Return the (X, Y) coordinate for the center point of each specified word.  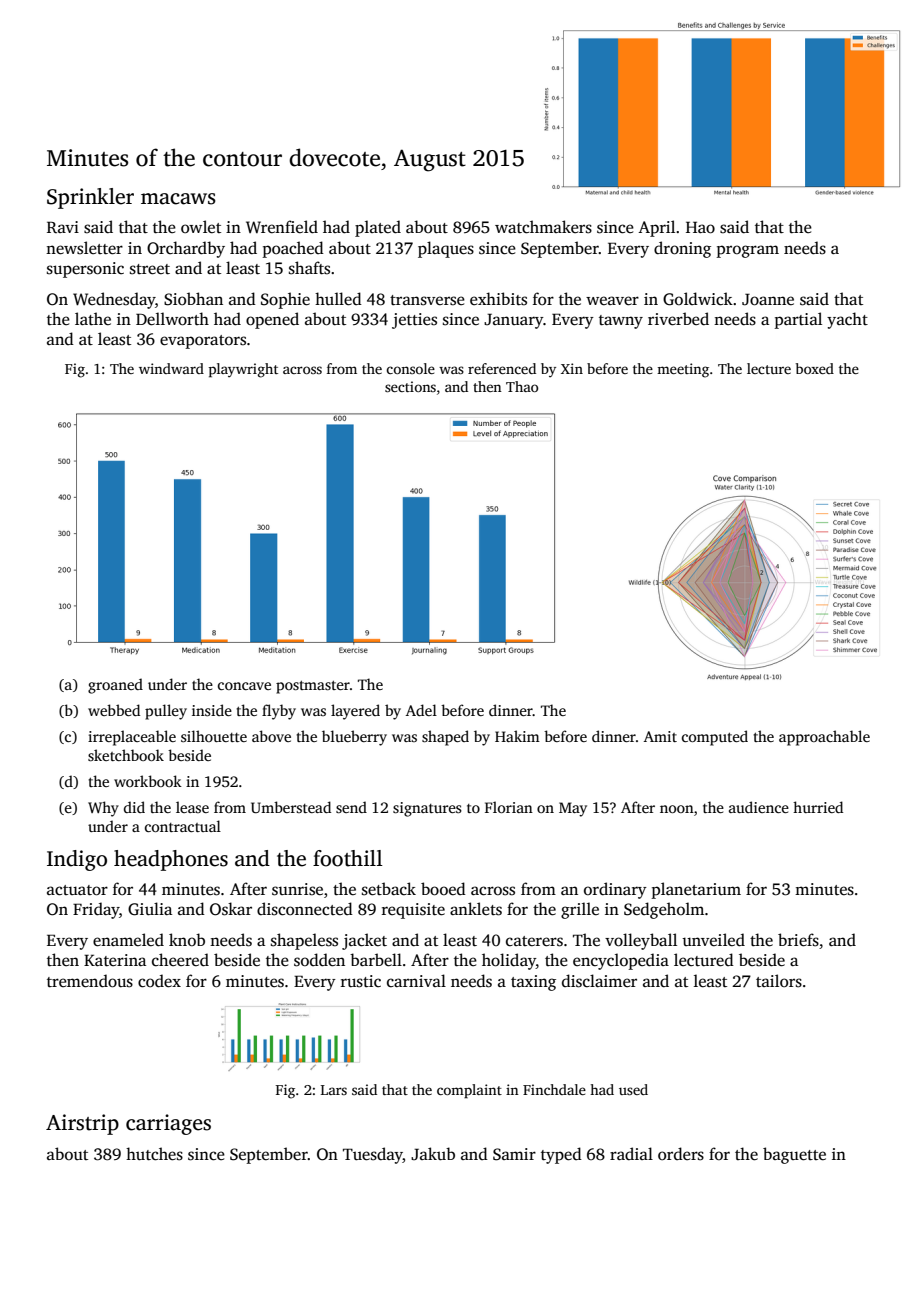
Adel (421, 710)
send (351, 807)
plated (378, 228)
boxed (815, 368)
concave (244, 686)
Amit (660, 736)
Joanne (768, 299)
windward (171, 368)
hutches (154, 1154)
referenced (502, 368)
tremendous (90, 981)
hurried (818, 807)
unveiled (713, 940)
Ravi (63, 227)
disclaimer (599, 981)
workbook (148, 781)
